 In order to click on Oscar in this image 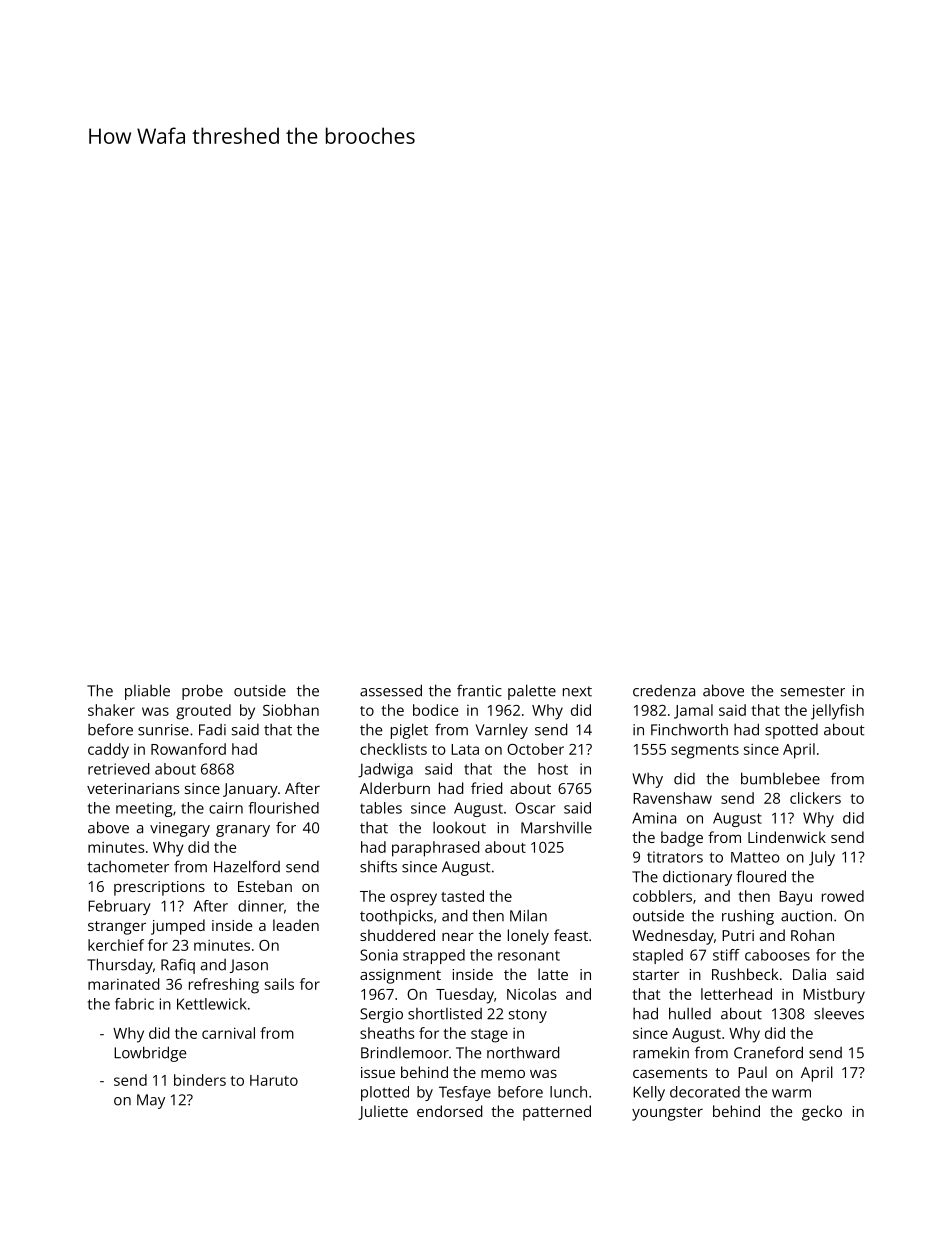, I will do `click(535, 808)`.
